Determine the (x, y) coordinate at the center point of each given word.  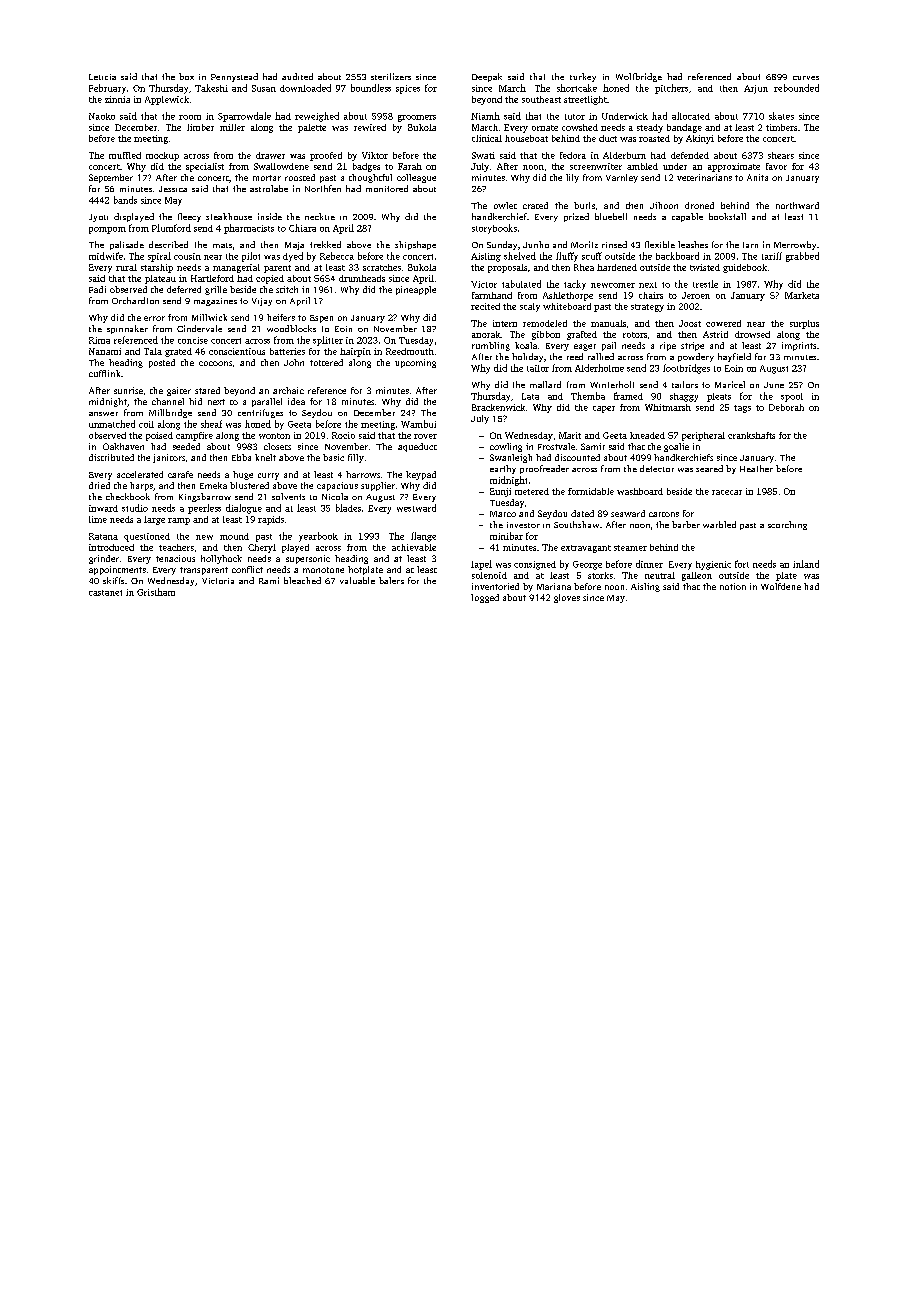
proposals (507, 268)
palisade (127, 245)
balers (391, 580)
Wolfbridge (639, 77)
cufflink (104, 373)
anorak (486, 334)
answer (103, 414)
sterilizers (391, 76)
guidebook (745, 268)
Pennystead (234, 77)
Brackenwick (498, 407)
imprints (799, 346)
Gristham (156, 592)
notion (733, 586)
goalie (676, 447)
